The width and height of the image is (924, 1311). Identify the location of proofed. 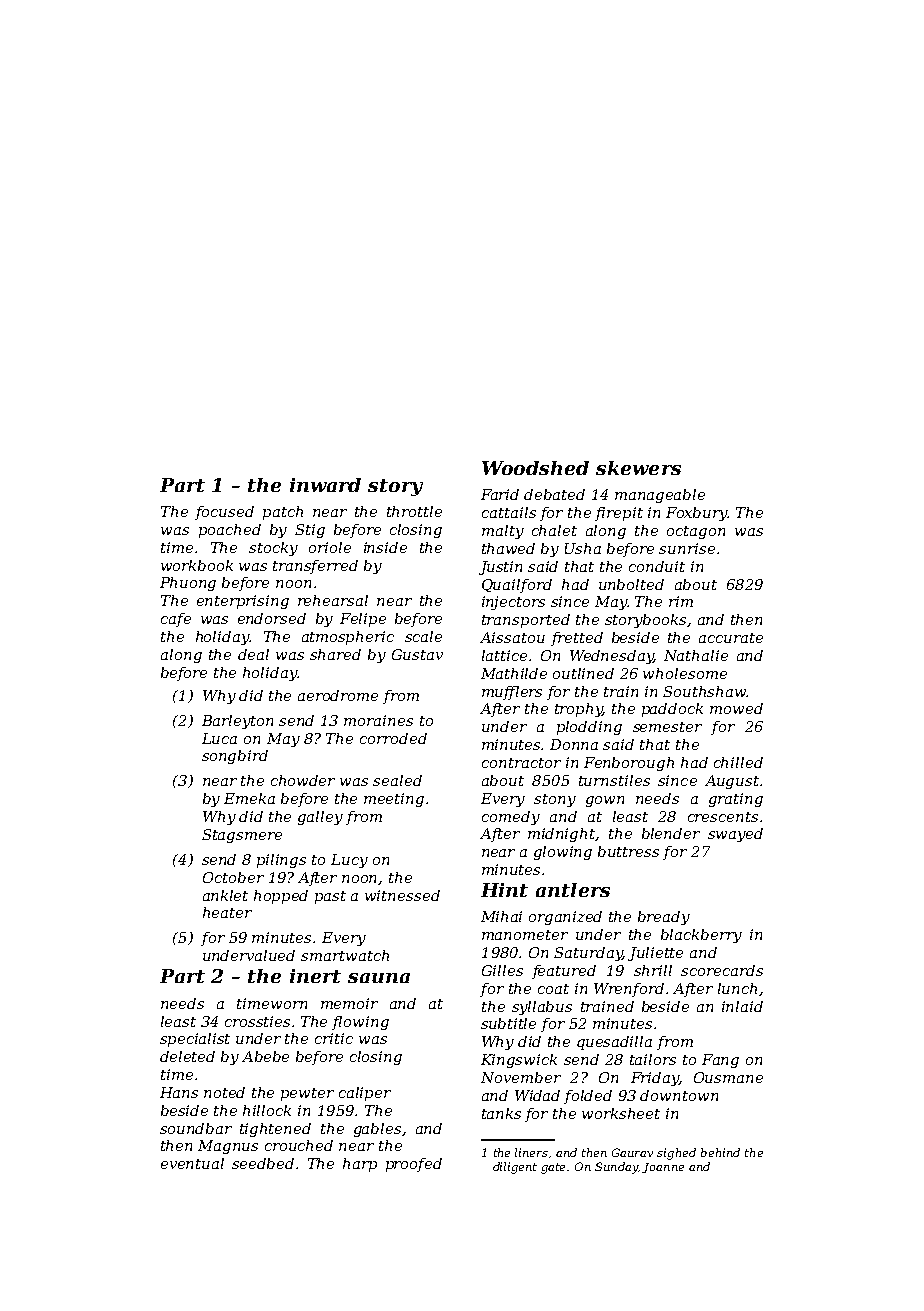
(414, 1165).
